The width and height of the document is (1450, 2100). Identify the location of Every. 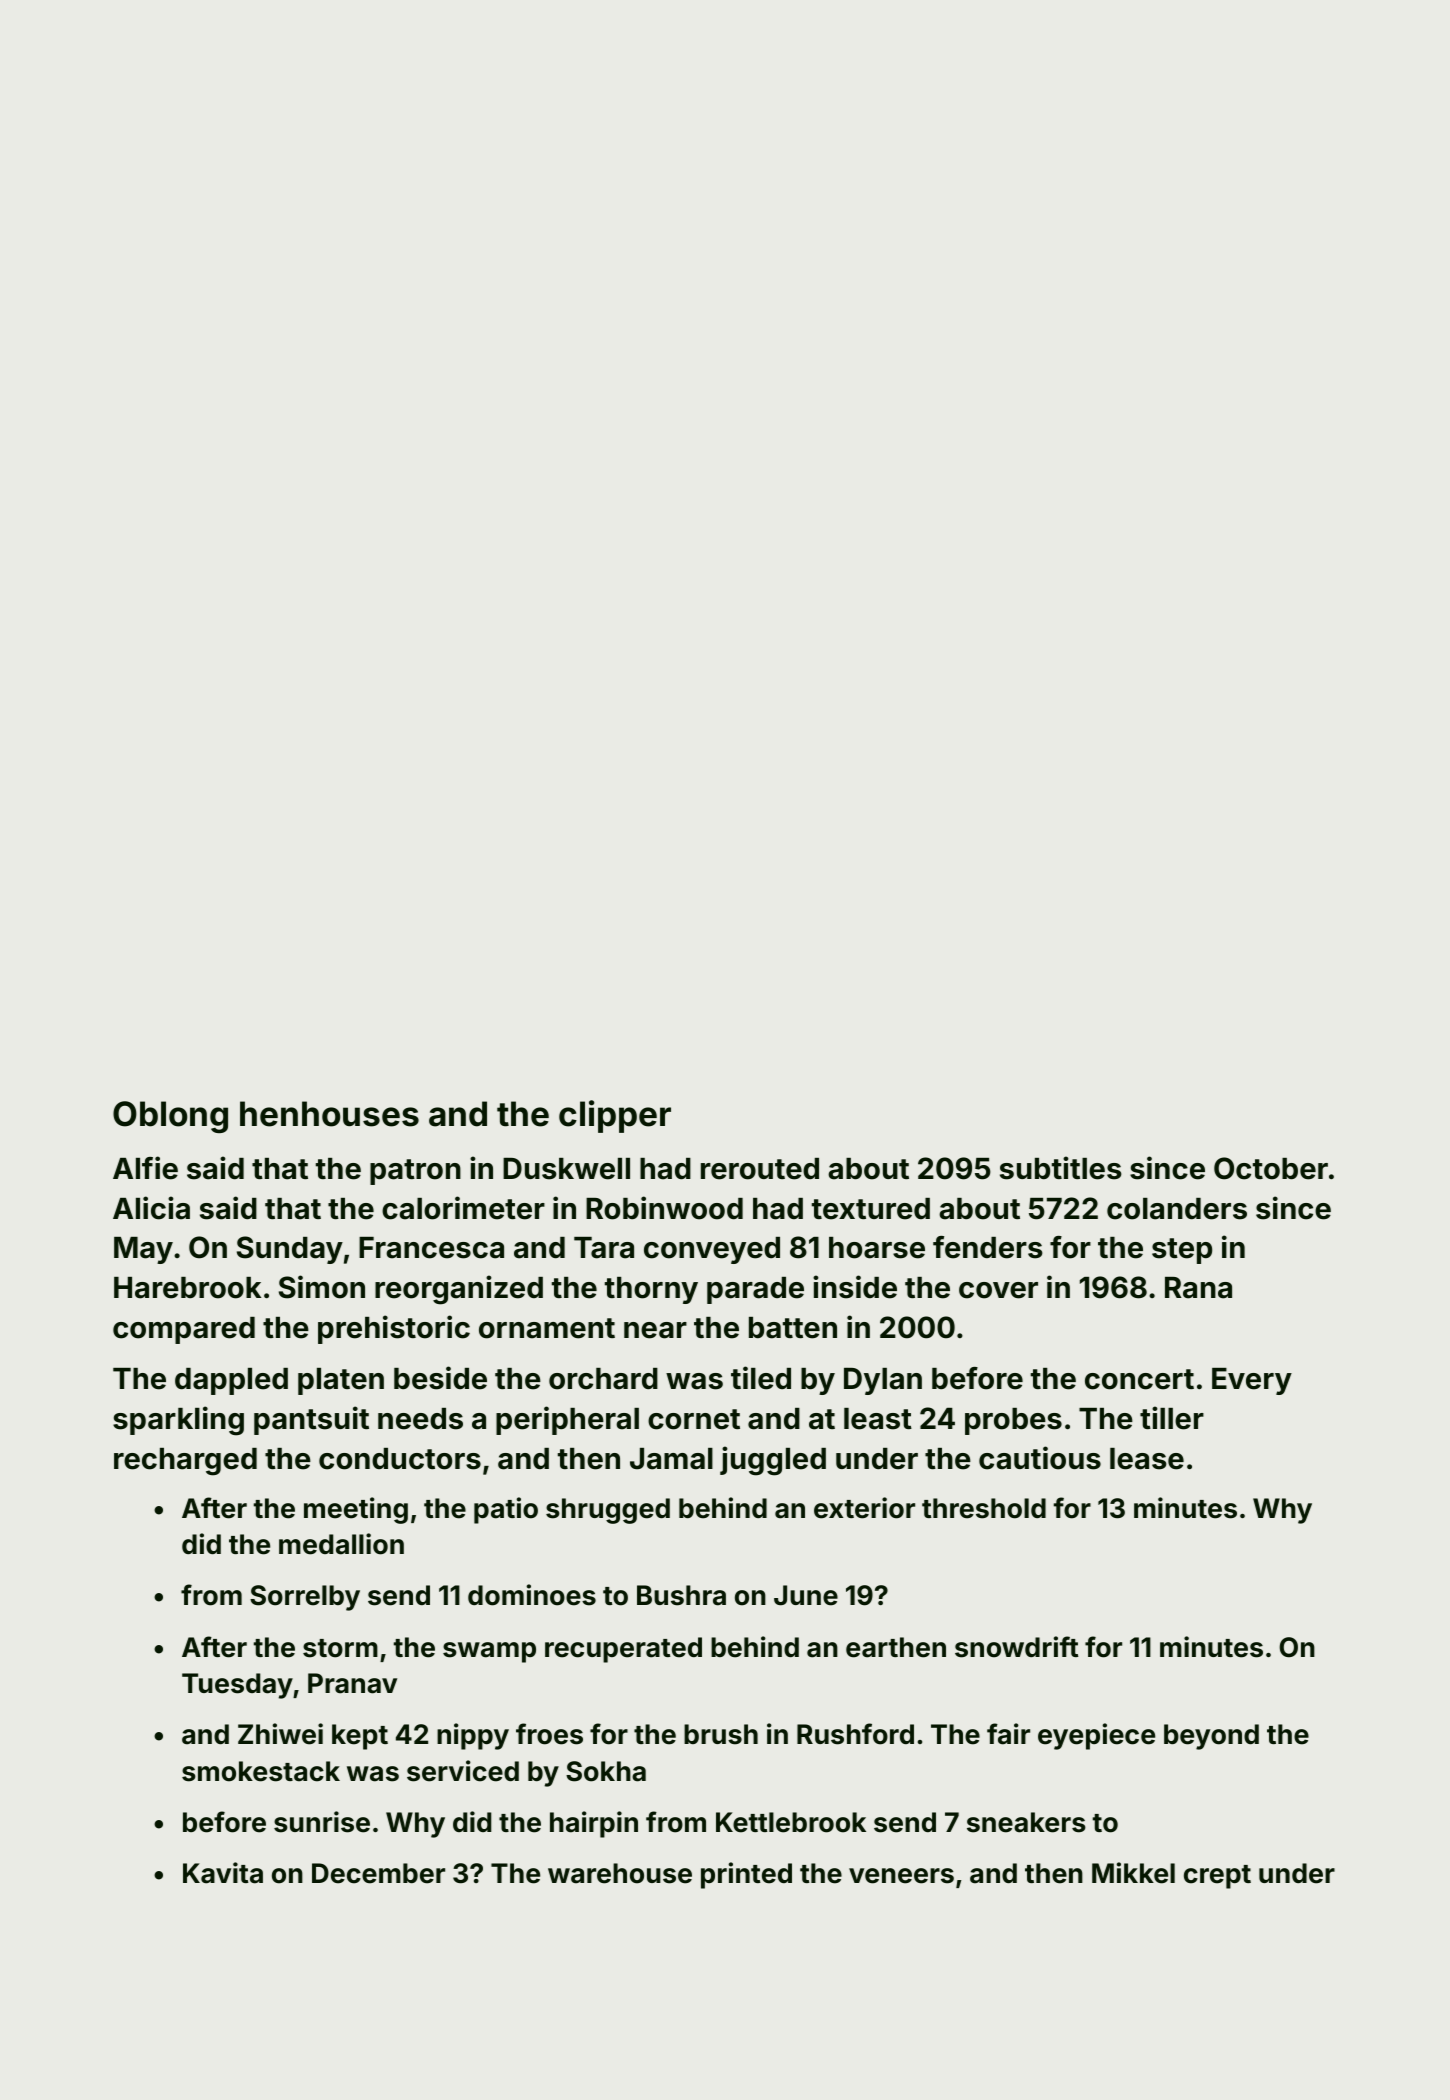
(1252, 1381).
